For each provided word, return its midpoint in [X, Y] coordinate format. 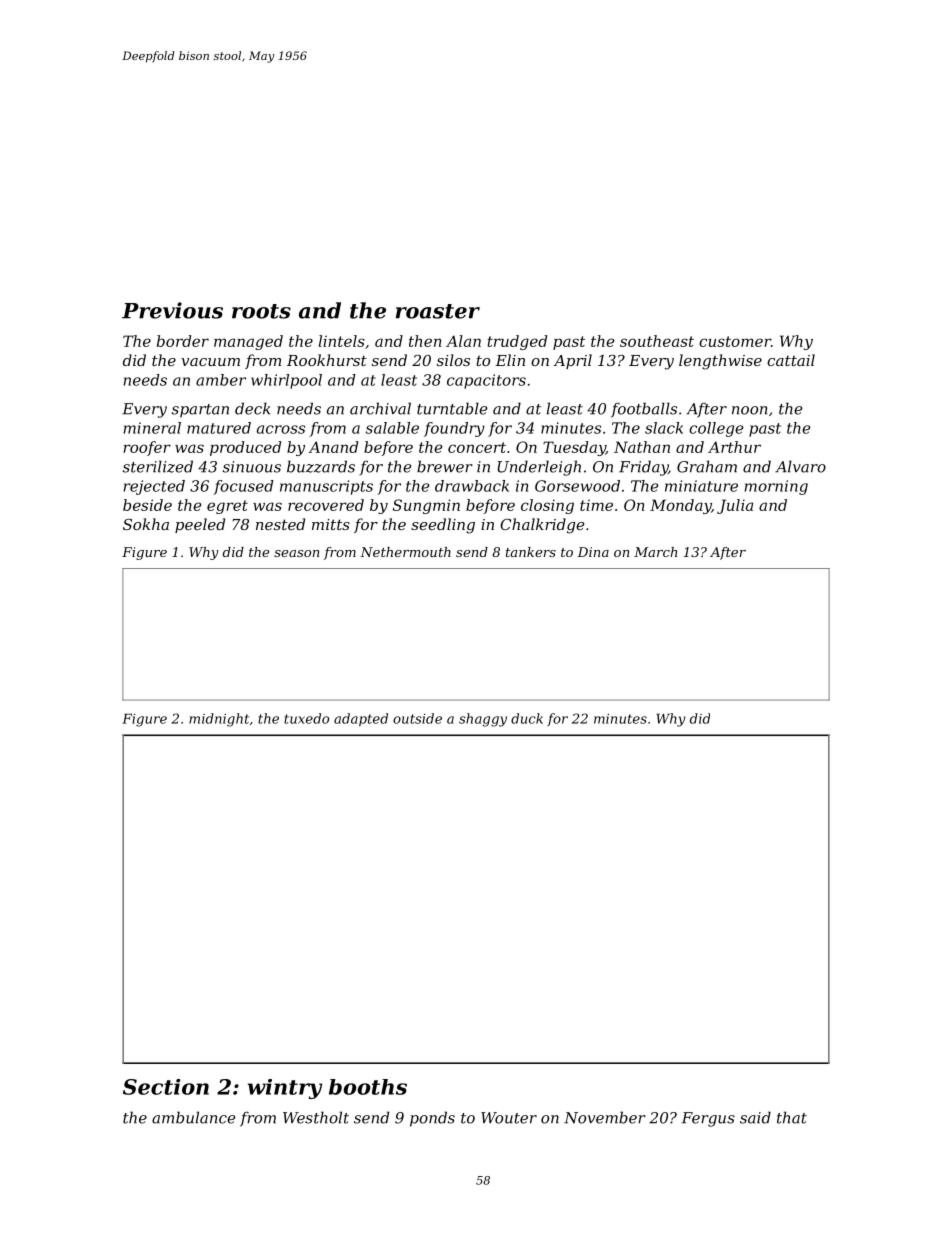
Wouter [509, 1118]
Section [166, 1087]
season [296, 553]
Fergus [708, 1119]
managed [248, 342]
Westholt [316, 1117]
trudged [517, 342]
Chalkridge [542, 526]
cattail [791, 360]
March [655, 552]
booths [368, 1087]
